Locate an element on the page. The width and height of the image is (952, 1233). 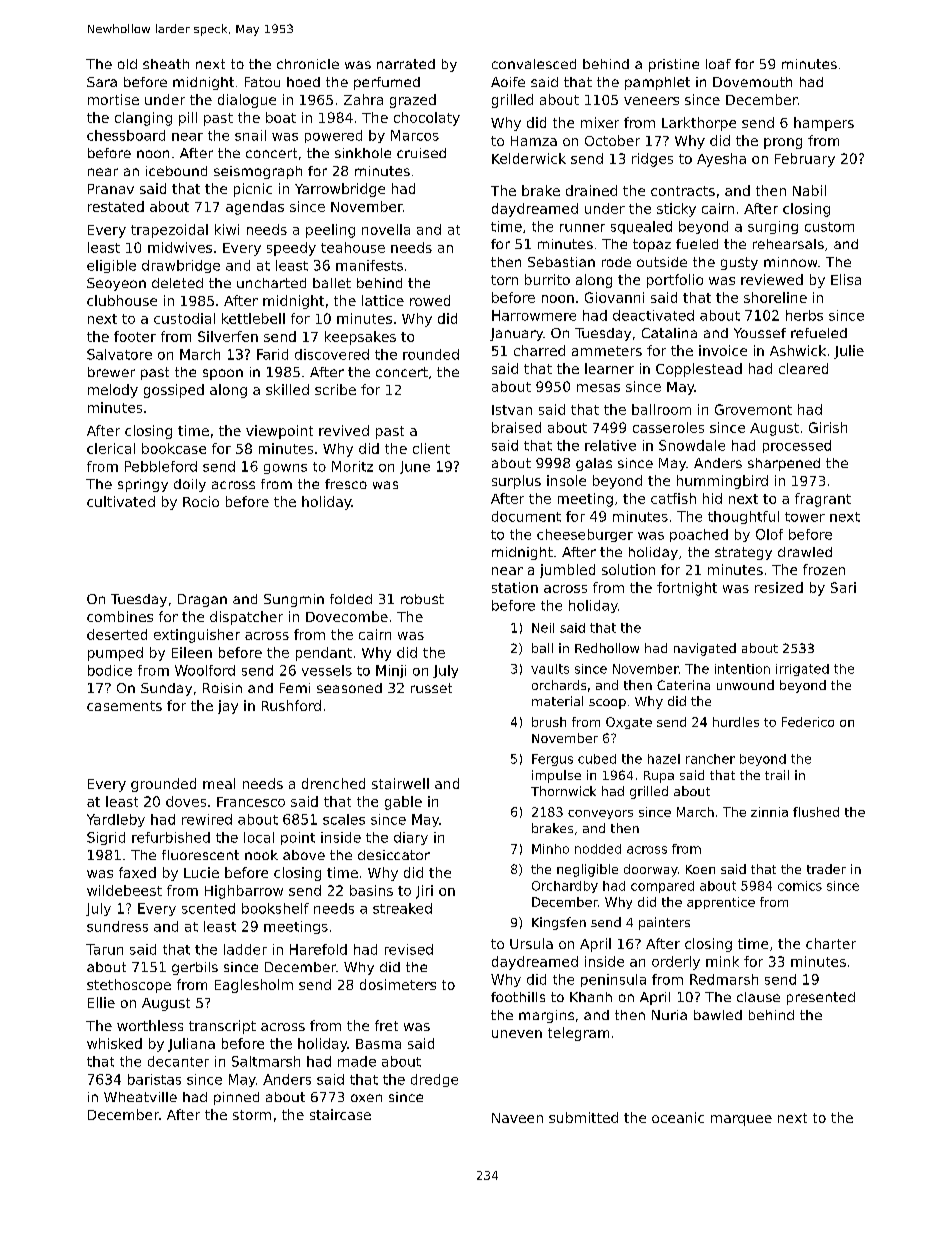
keepsakes is located at coordinates (360, 338).
